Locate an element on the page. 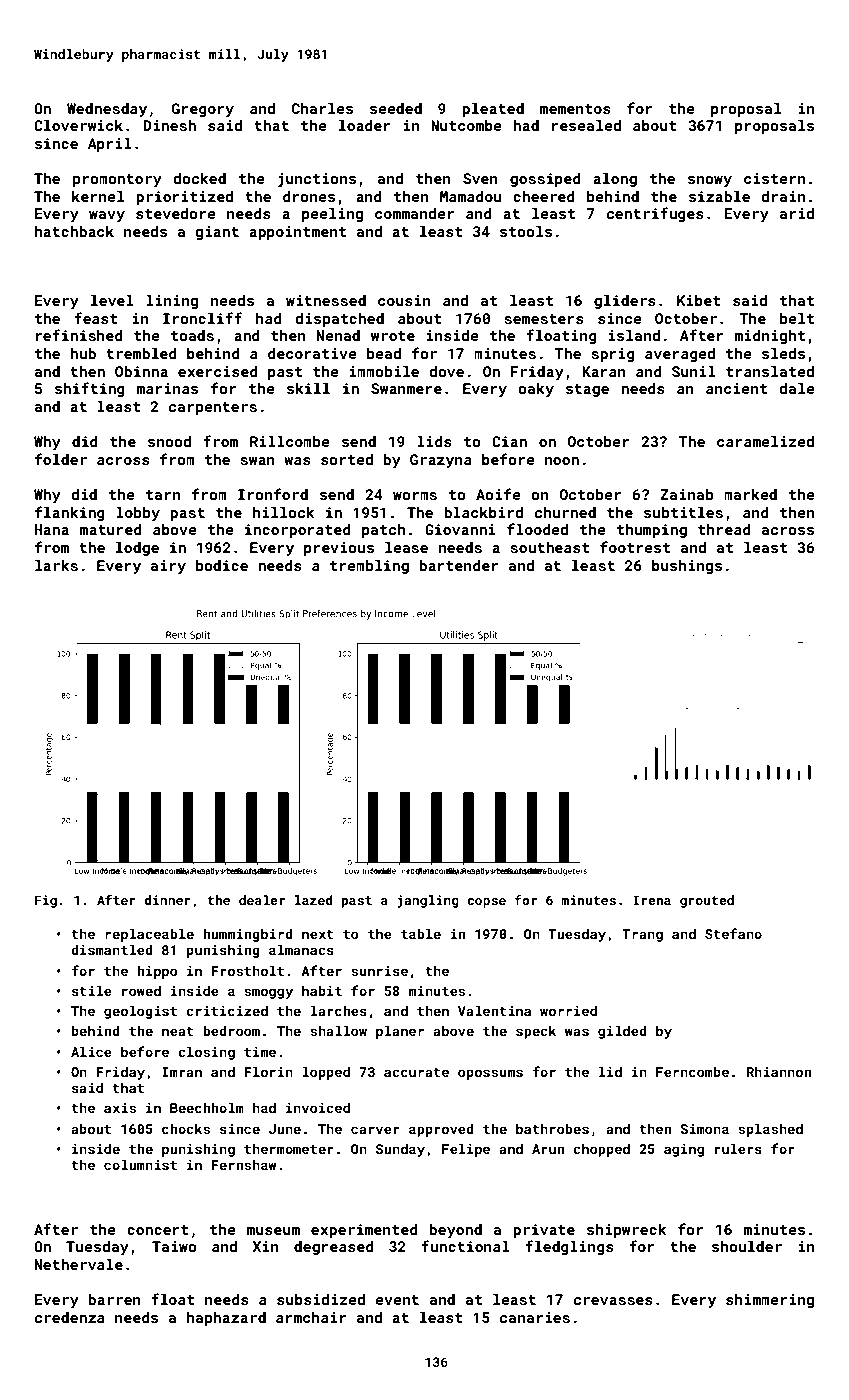 The height and width of the image is (1400, 849). Charles is located at coordinates (322, 108).
